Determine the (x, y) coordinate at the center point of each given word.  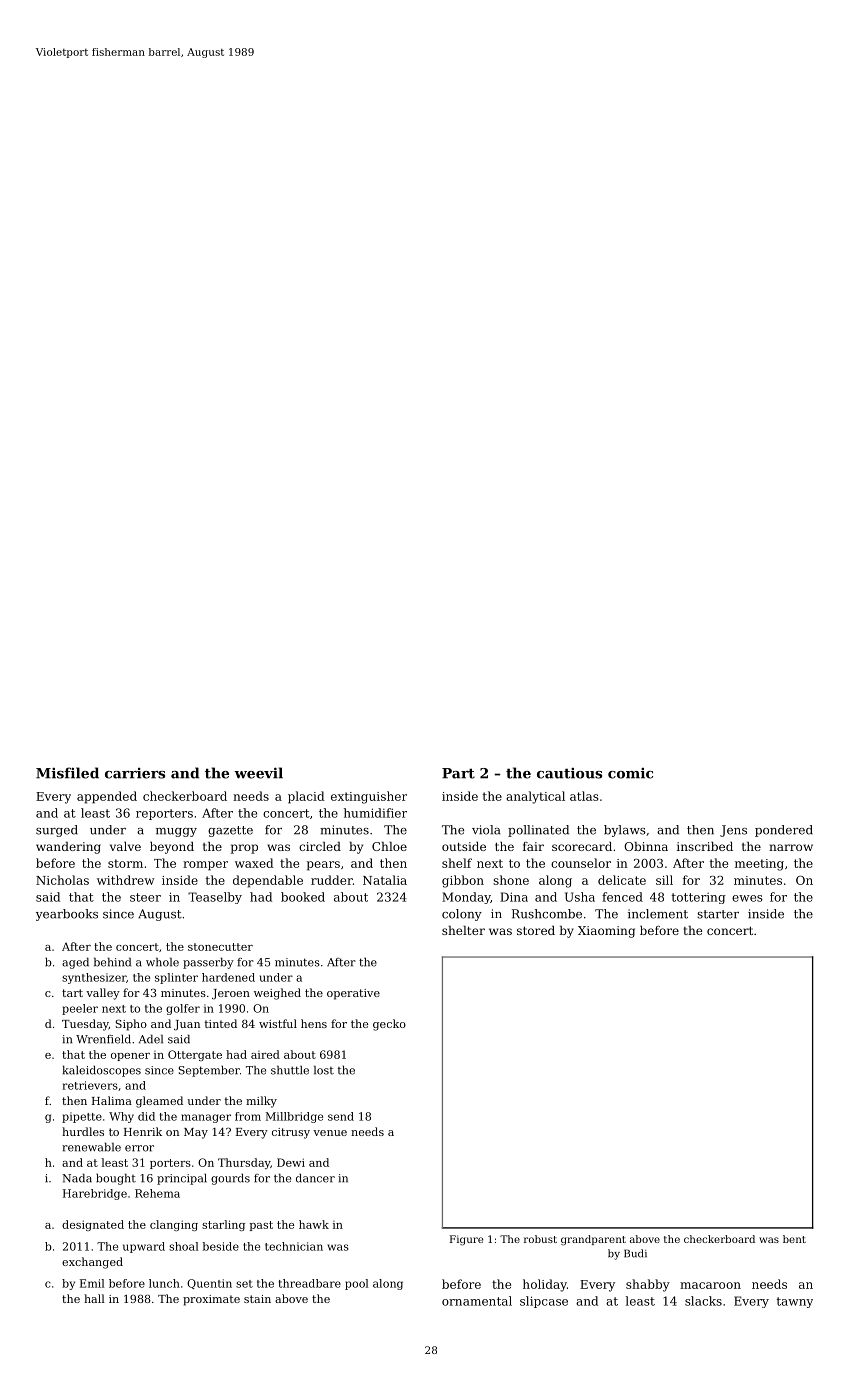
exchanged (92, 1263)
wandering (68, 848)
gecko (389, 1025)
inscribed (705, 846)
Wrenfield (103, 1039)
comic (630, 773)
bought (116, 1179)
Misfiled (67, 773)
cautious (569, 773)
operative (353, 994)
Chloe (389, 846)
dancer (315, 1178)
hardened (228, 977)
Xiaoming (606, 932)
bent (794, 1239)
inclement (658, 914)
